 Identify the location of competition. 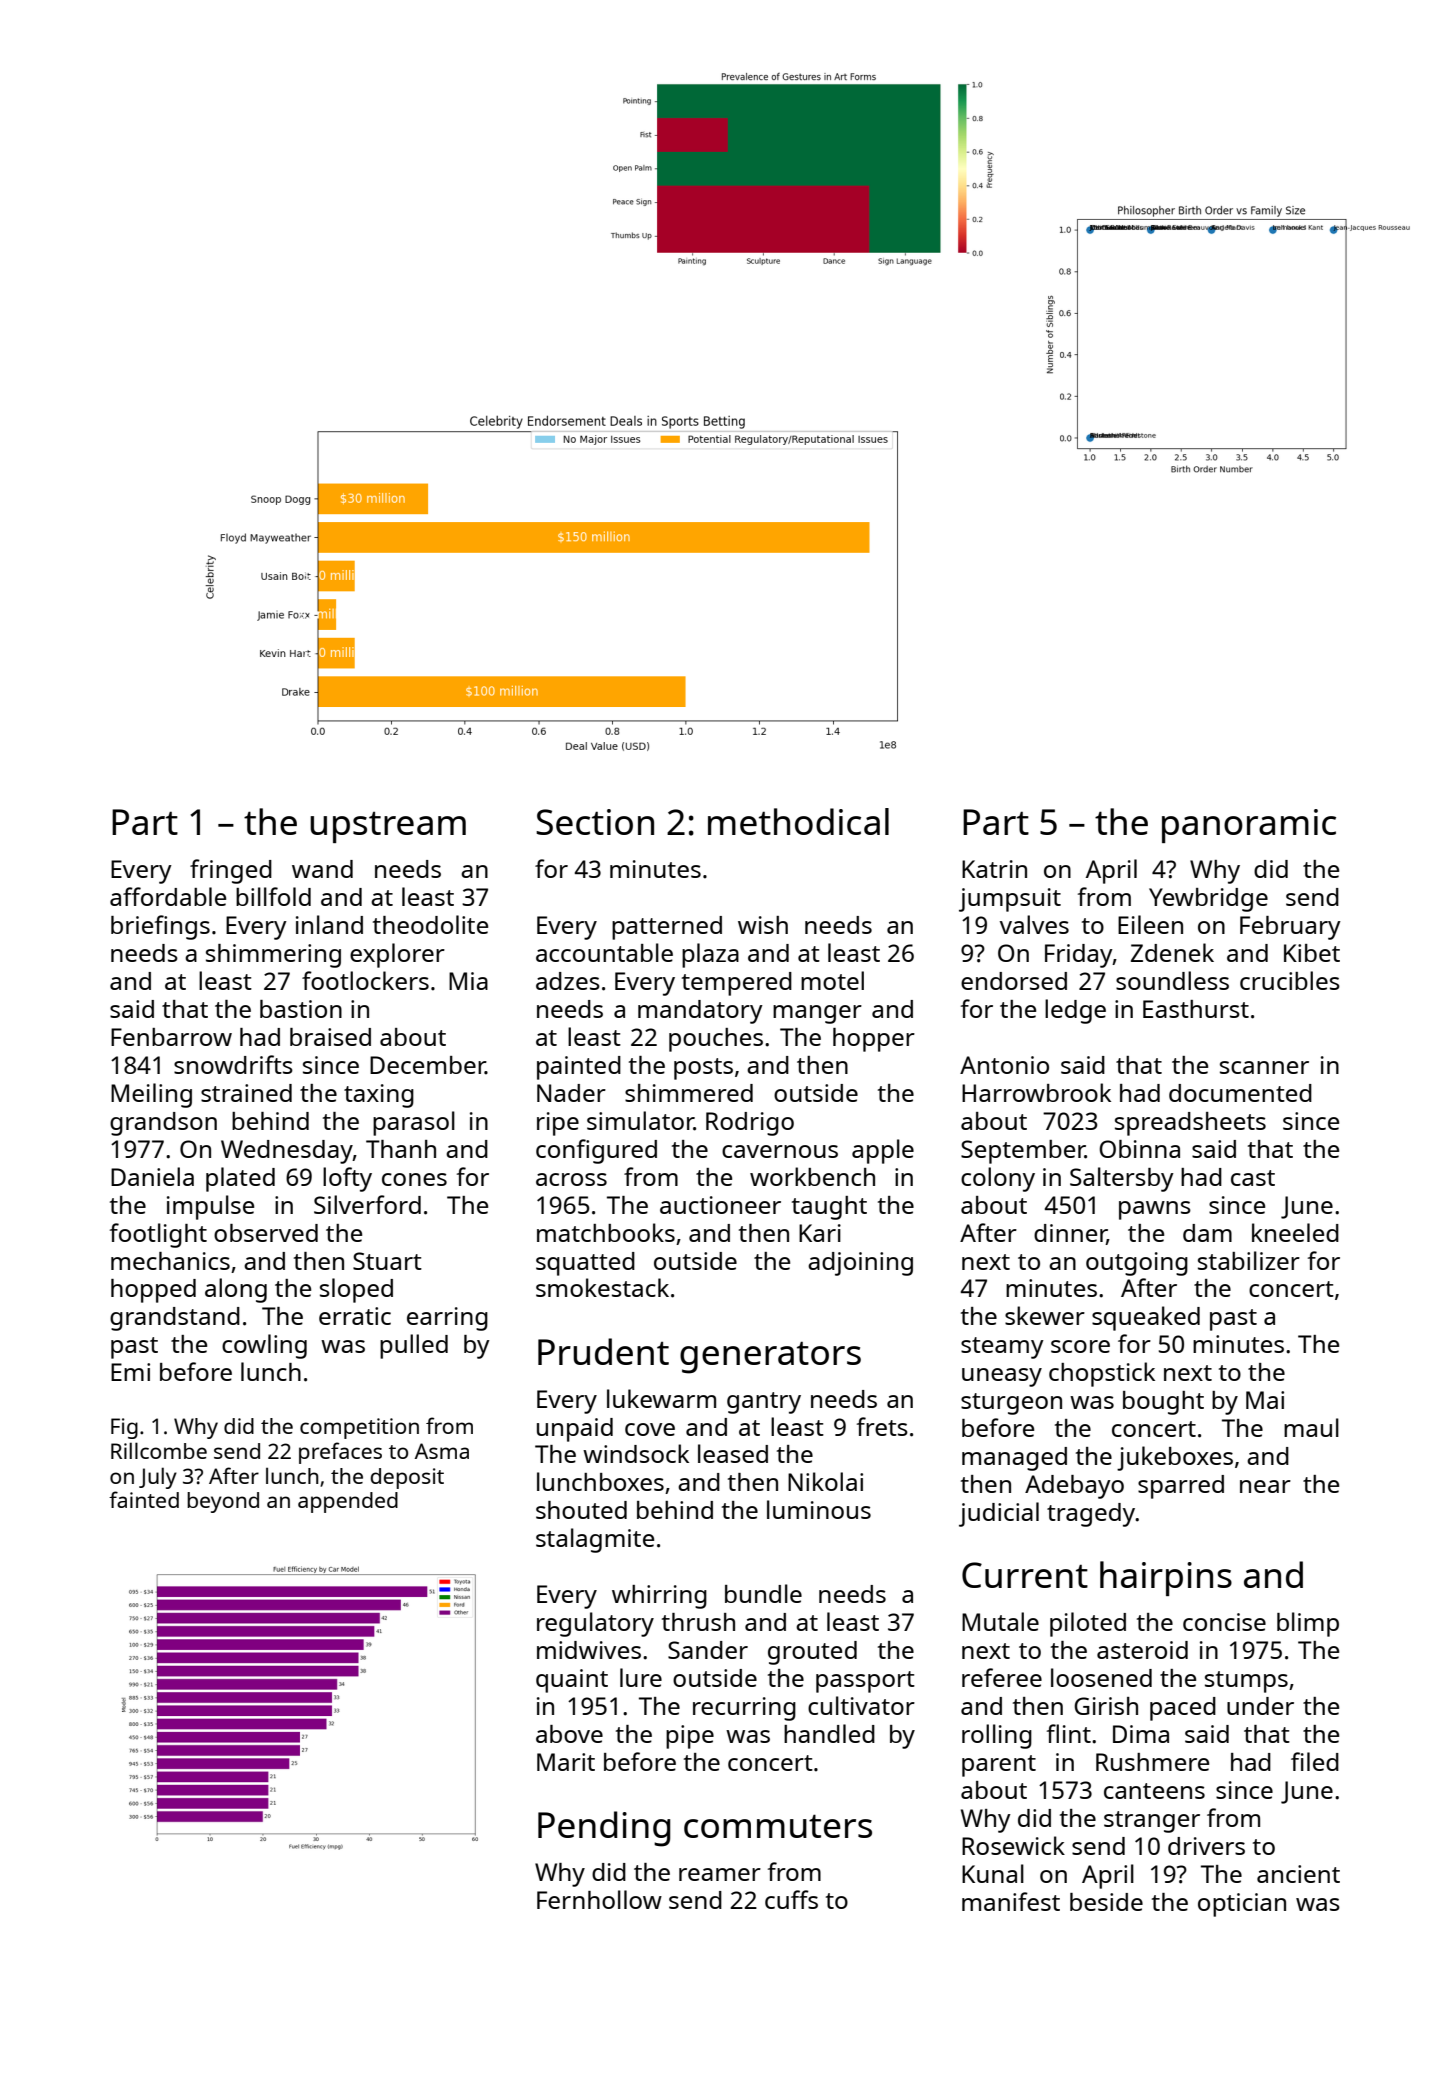
(359, 1428).
